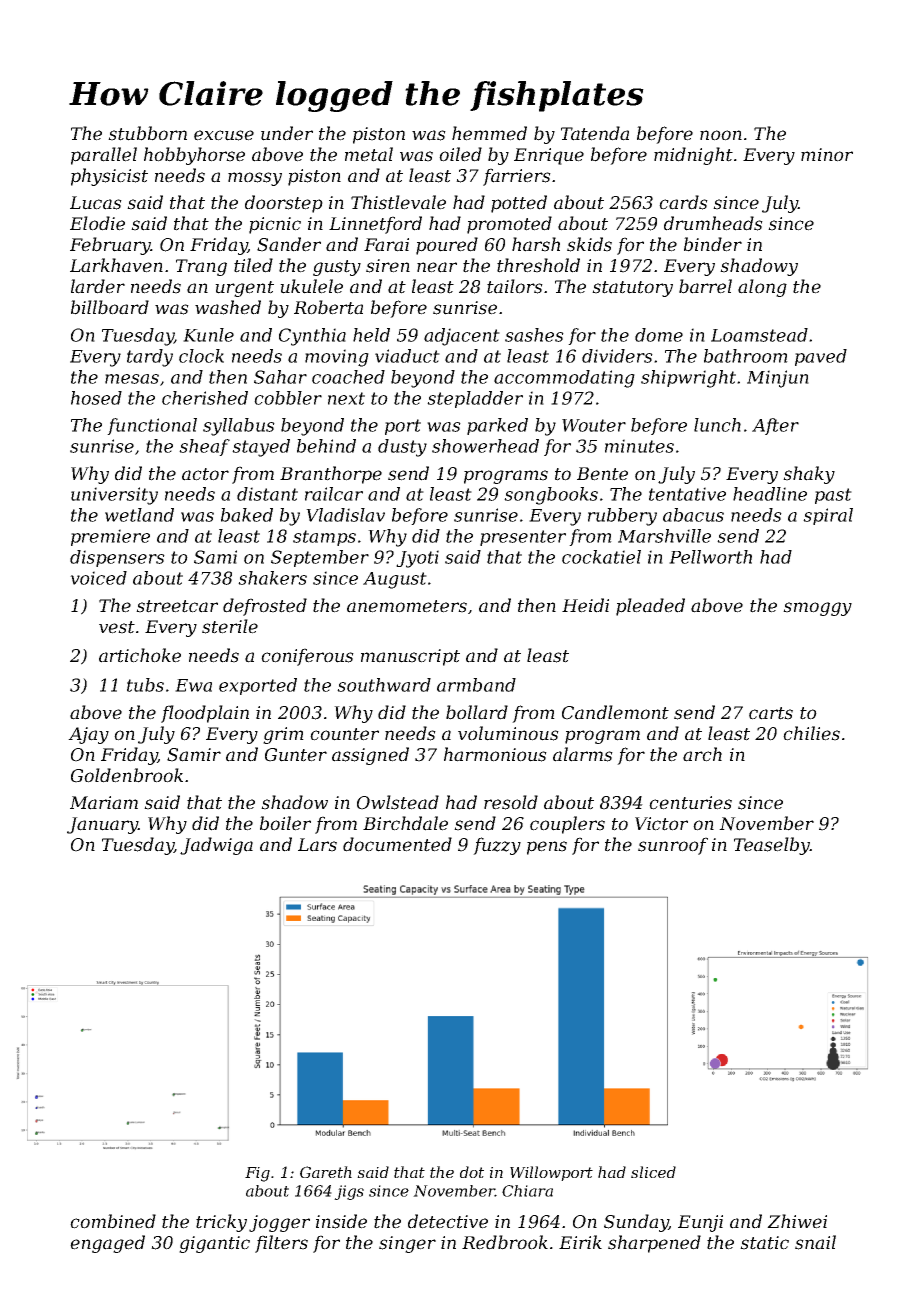  Describe the element at coordinates (397, 844) in the page. I see `documented` at that location.
